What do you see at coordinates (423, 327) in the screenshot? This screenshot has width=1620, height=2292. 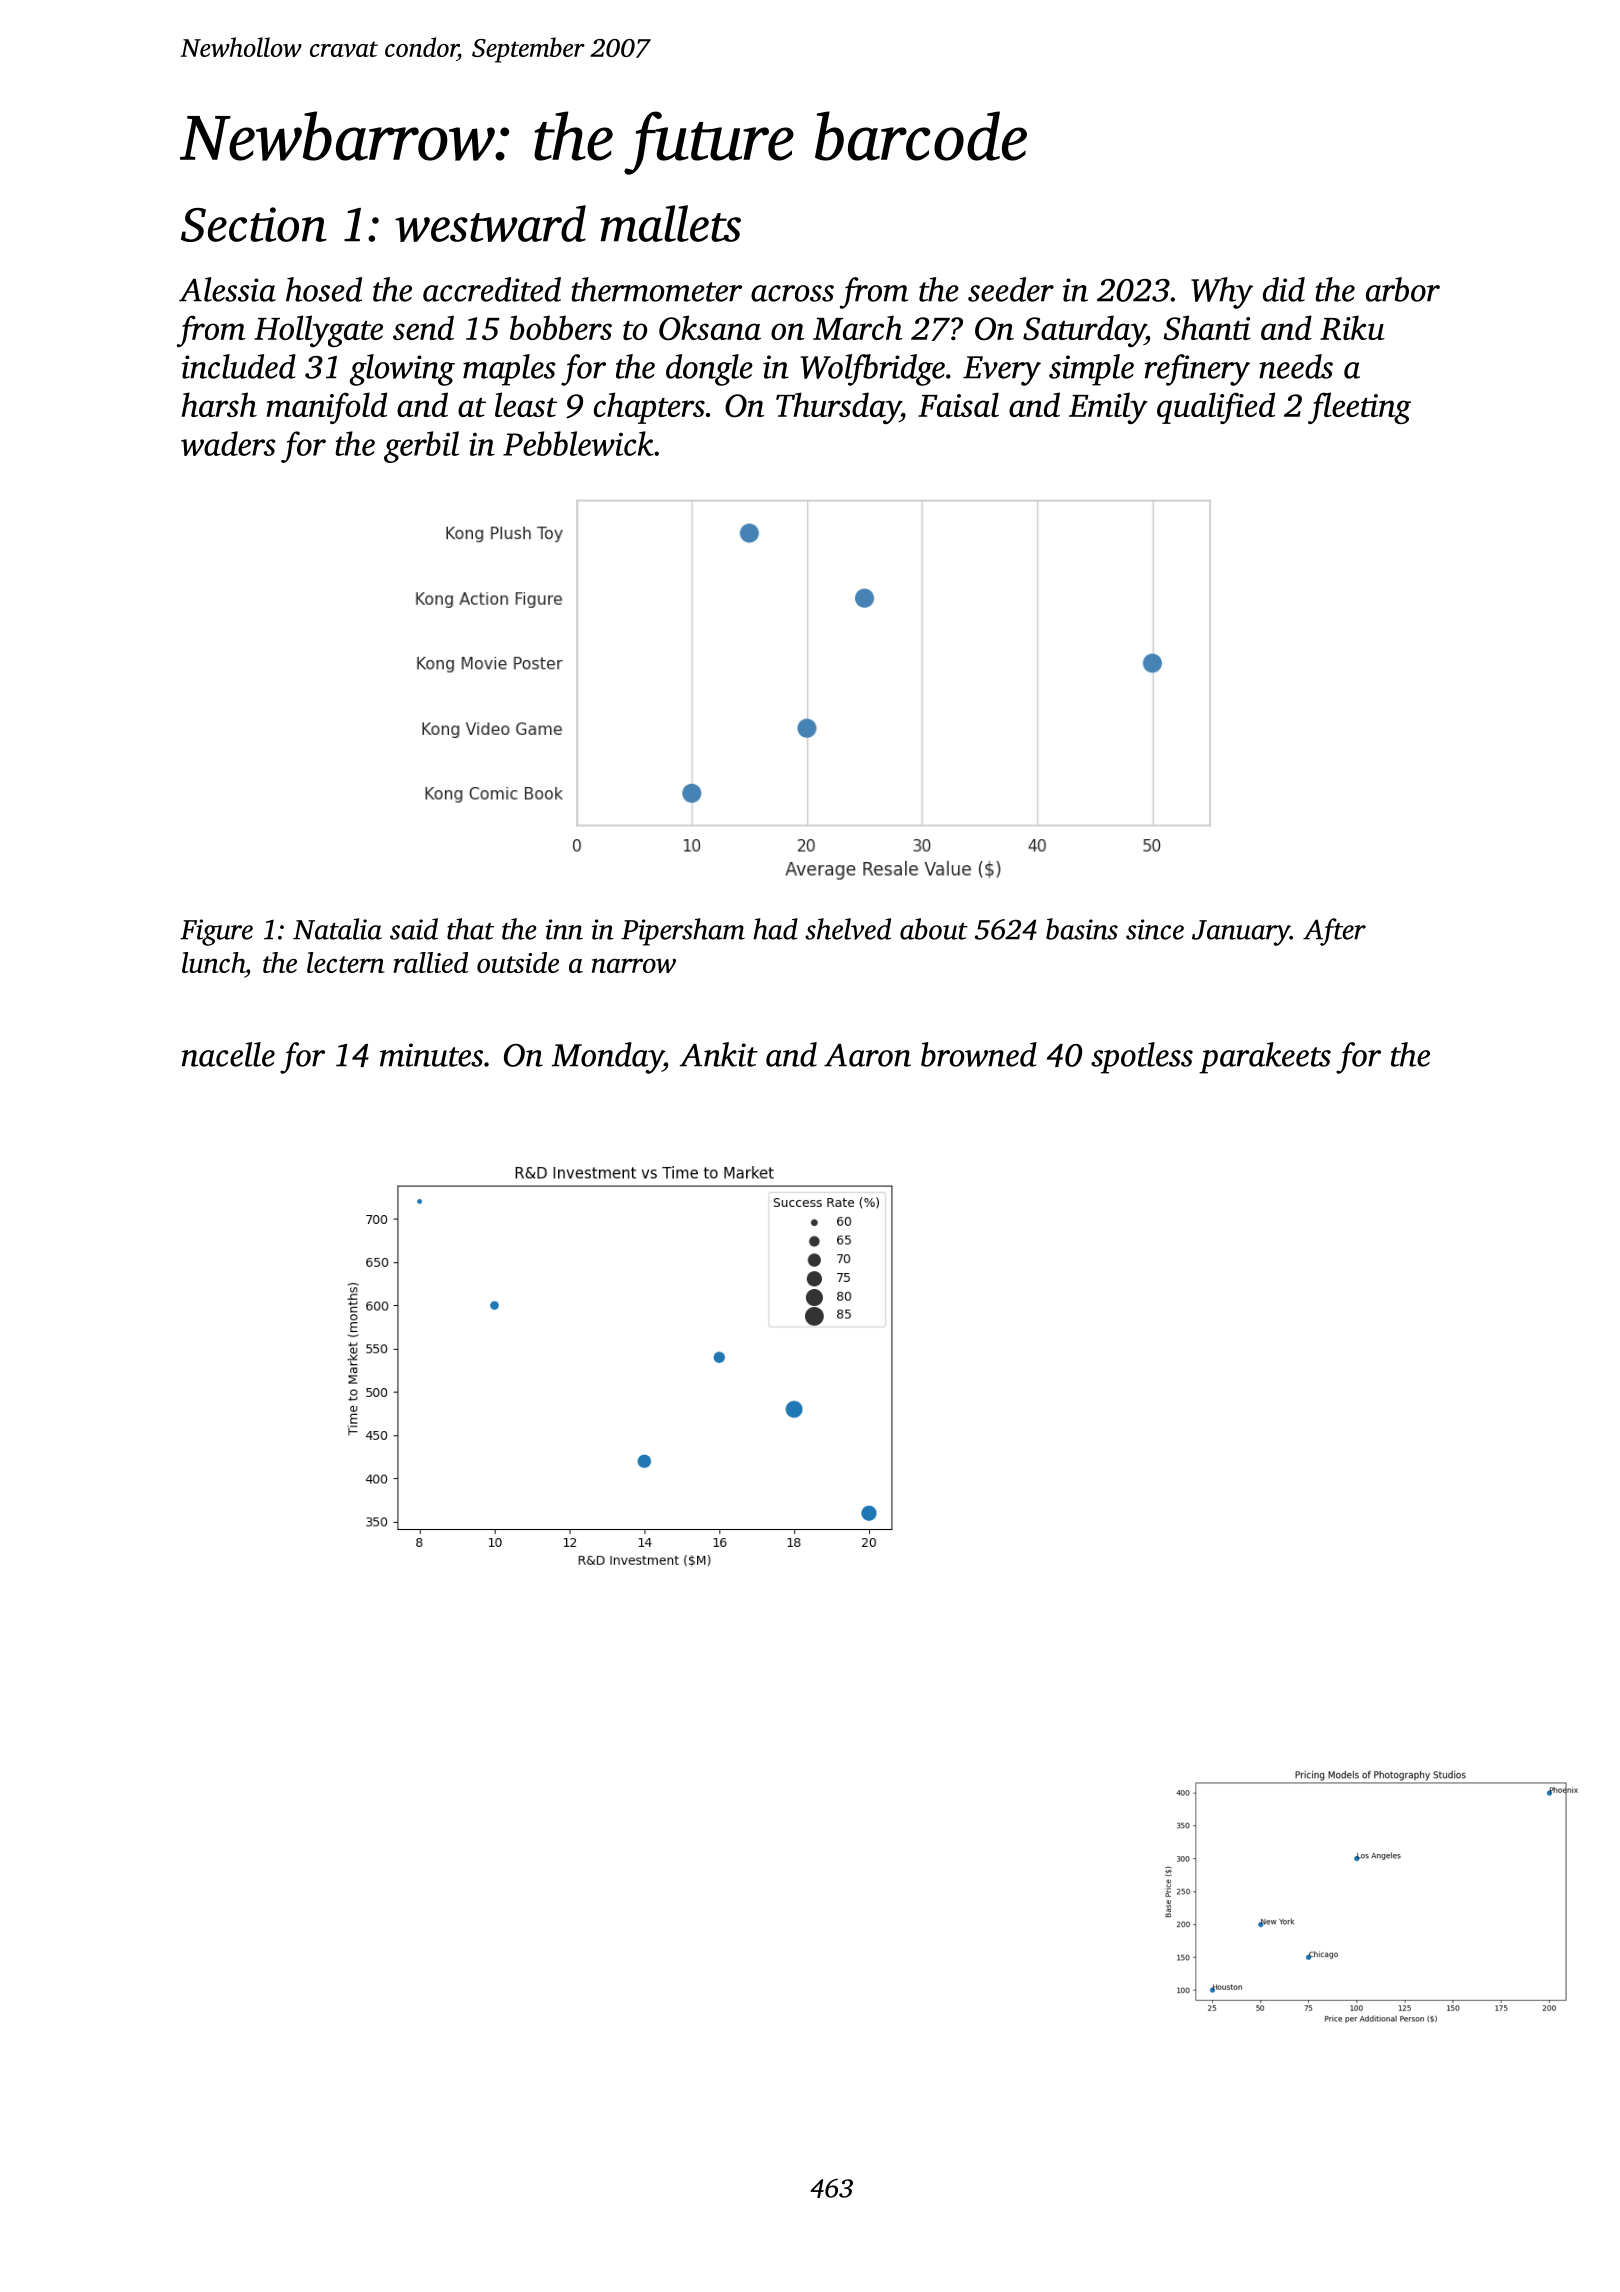 I see `send` at bounding box center [423, 327].
